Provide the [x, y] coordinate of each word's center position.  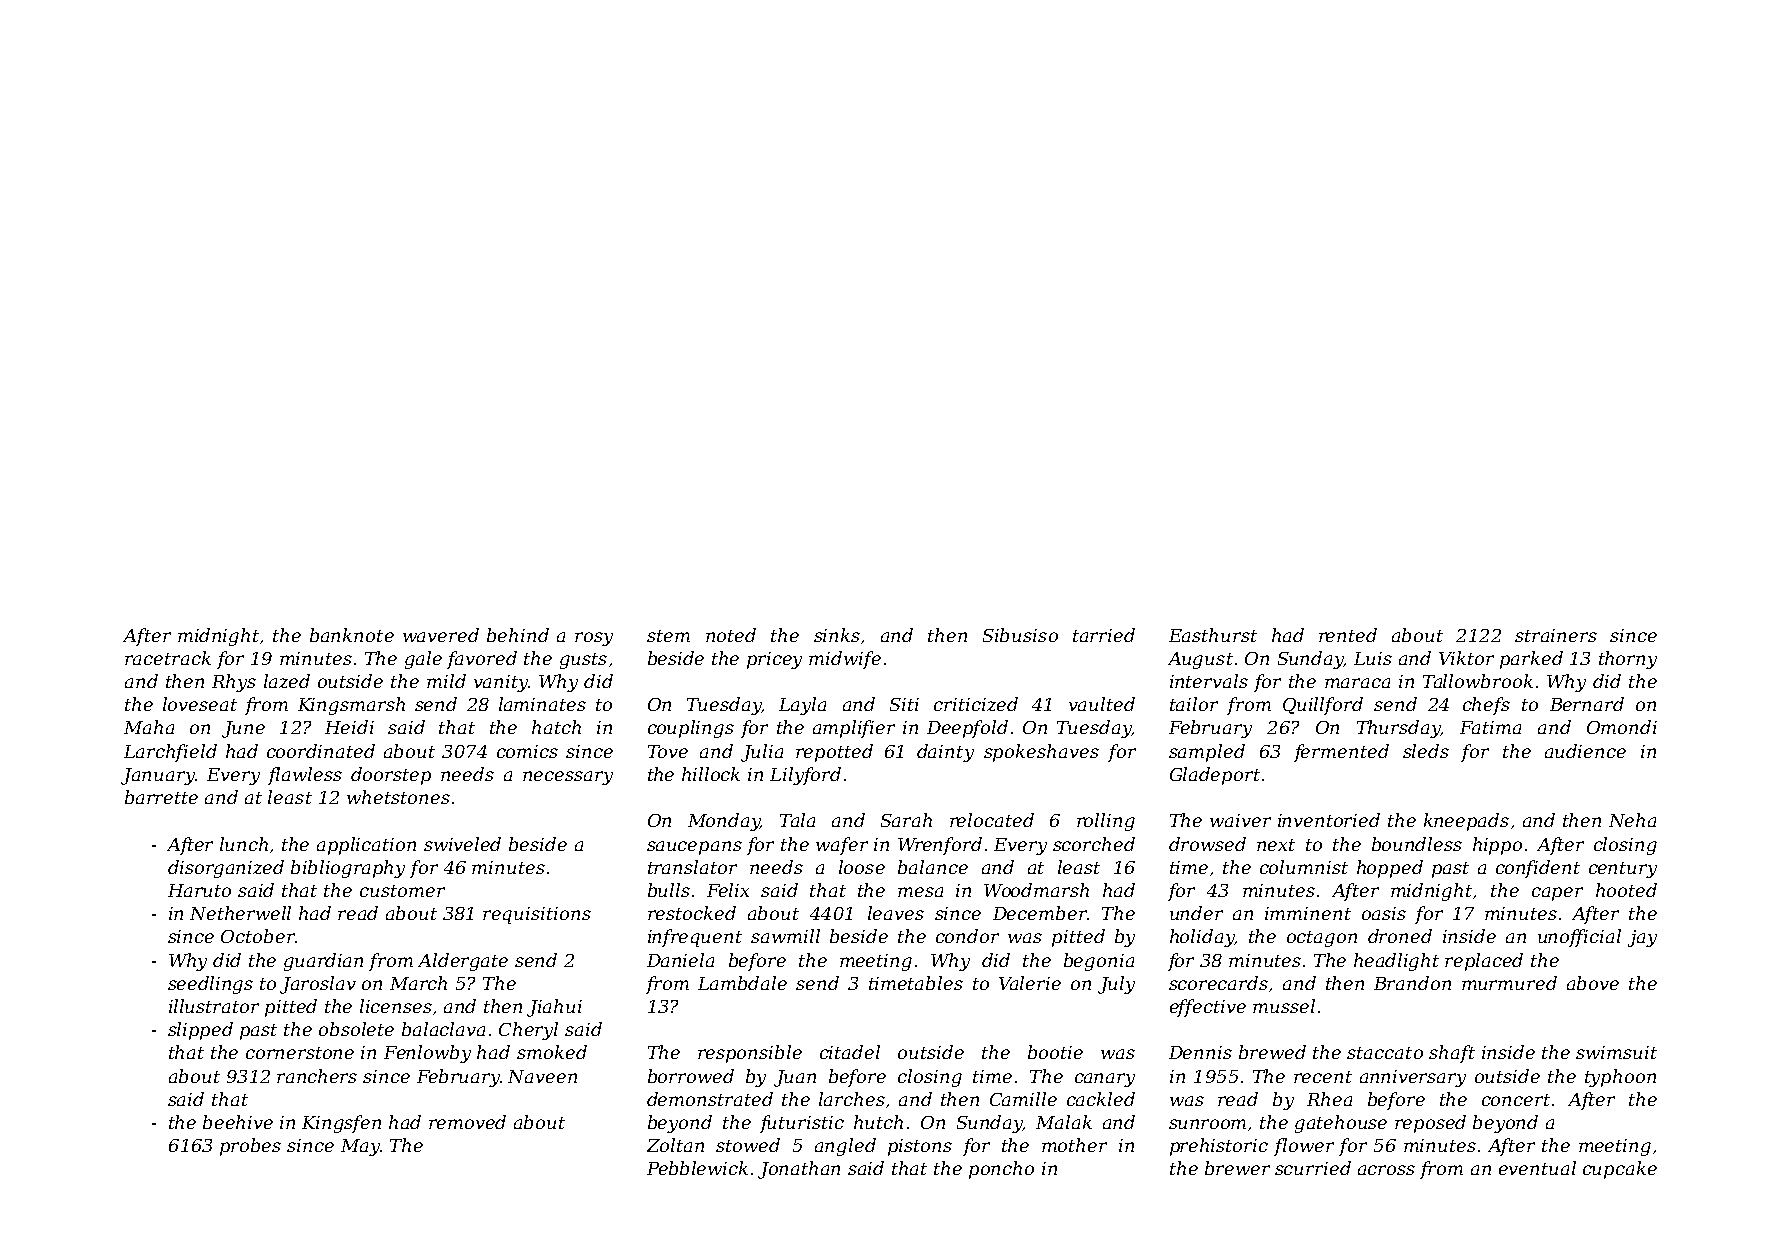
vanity [501, 683]
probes [250, 1147]
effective [1208, 1008]
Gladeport [1215, 776]
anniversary [1413, 1078]
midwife [845, 660]
